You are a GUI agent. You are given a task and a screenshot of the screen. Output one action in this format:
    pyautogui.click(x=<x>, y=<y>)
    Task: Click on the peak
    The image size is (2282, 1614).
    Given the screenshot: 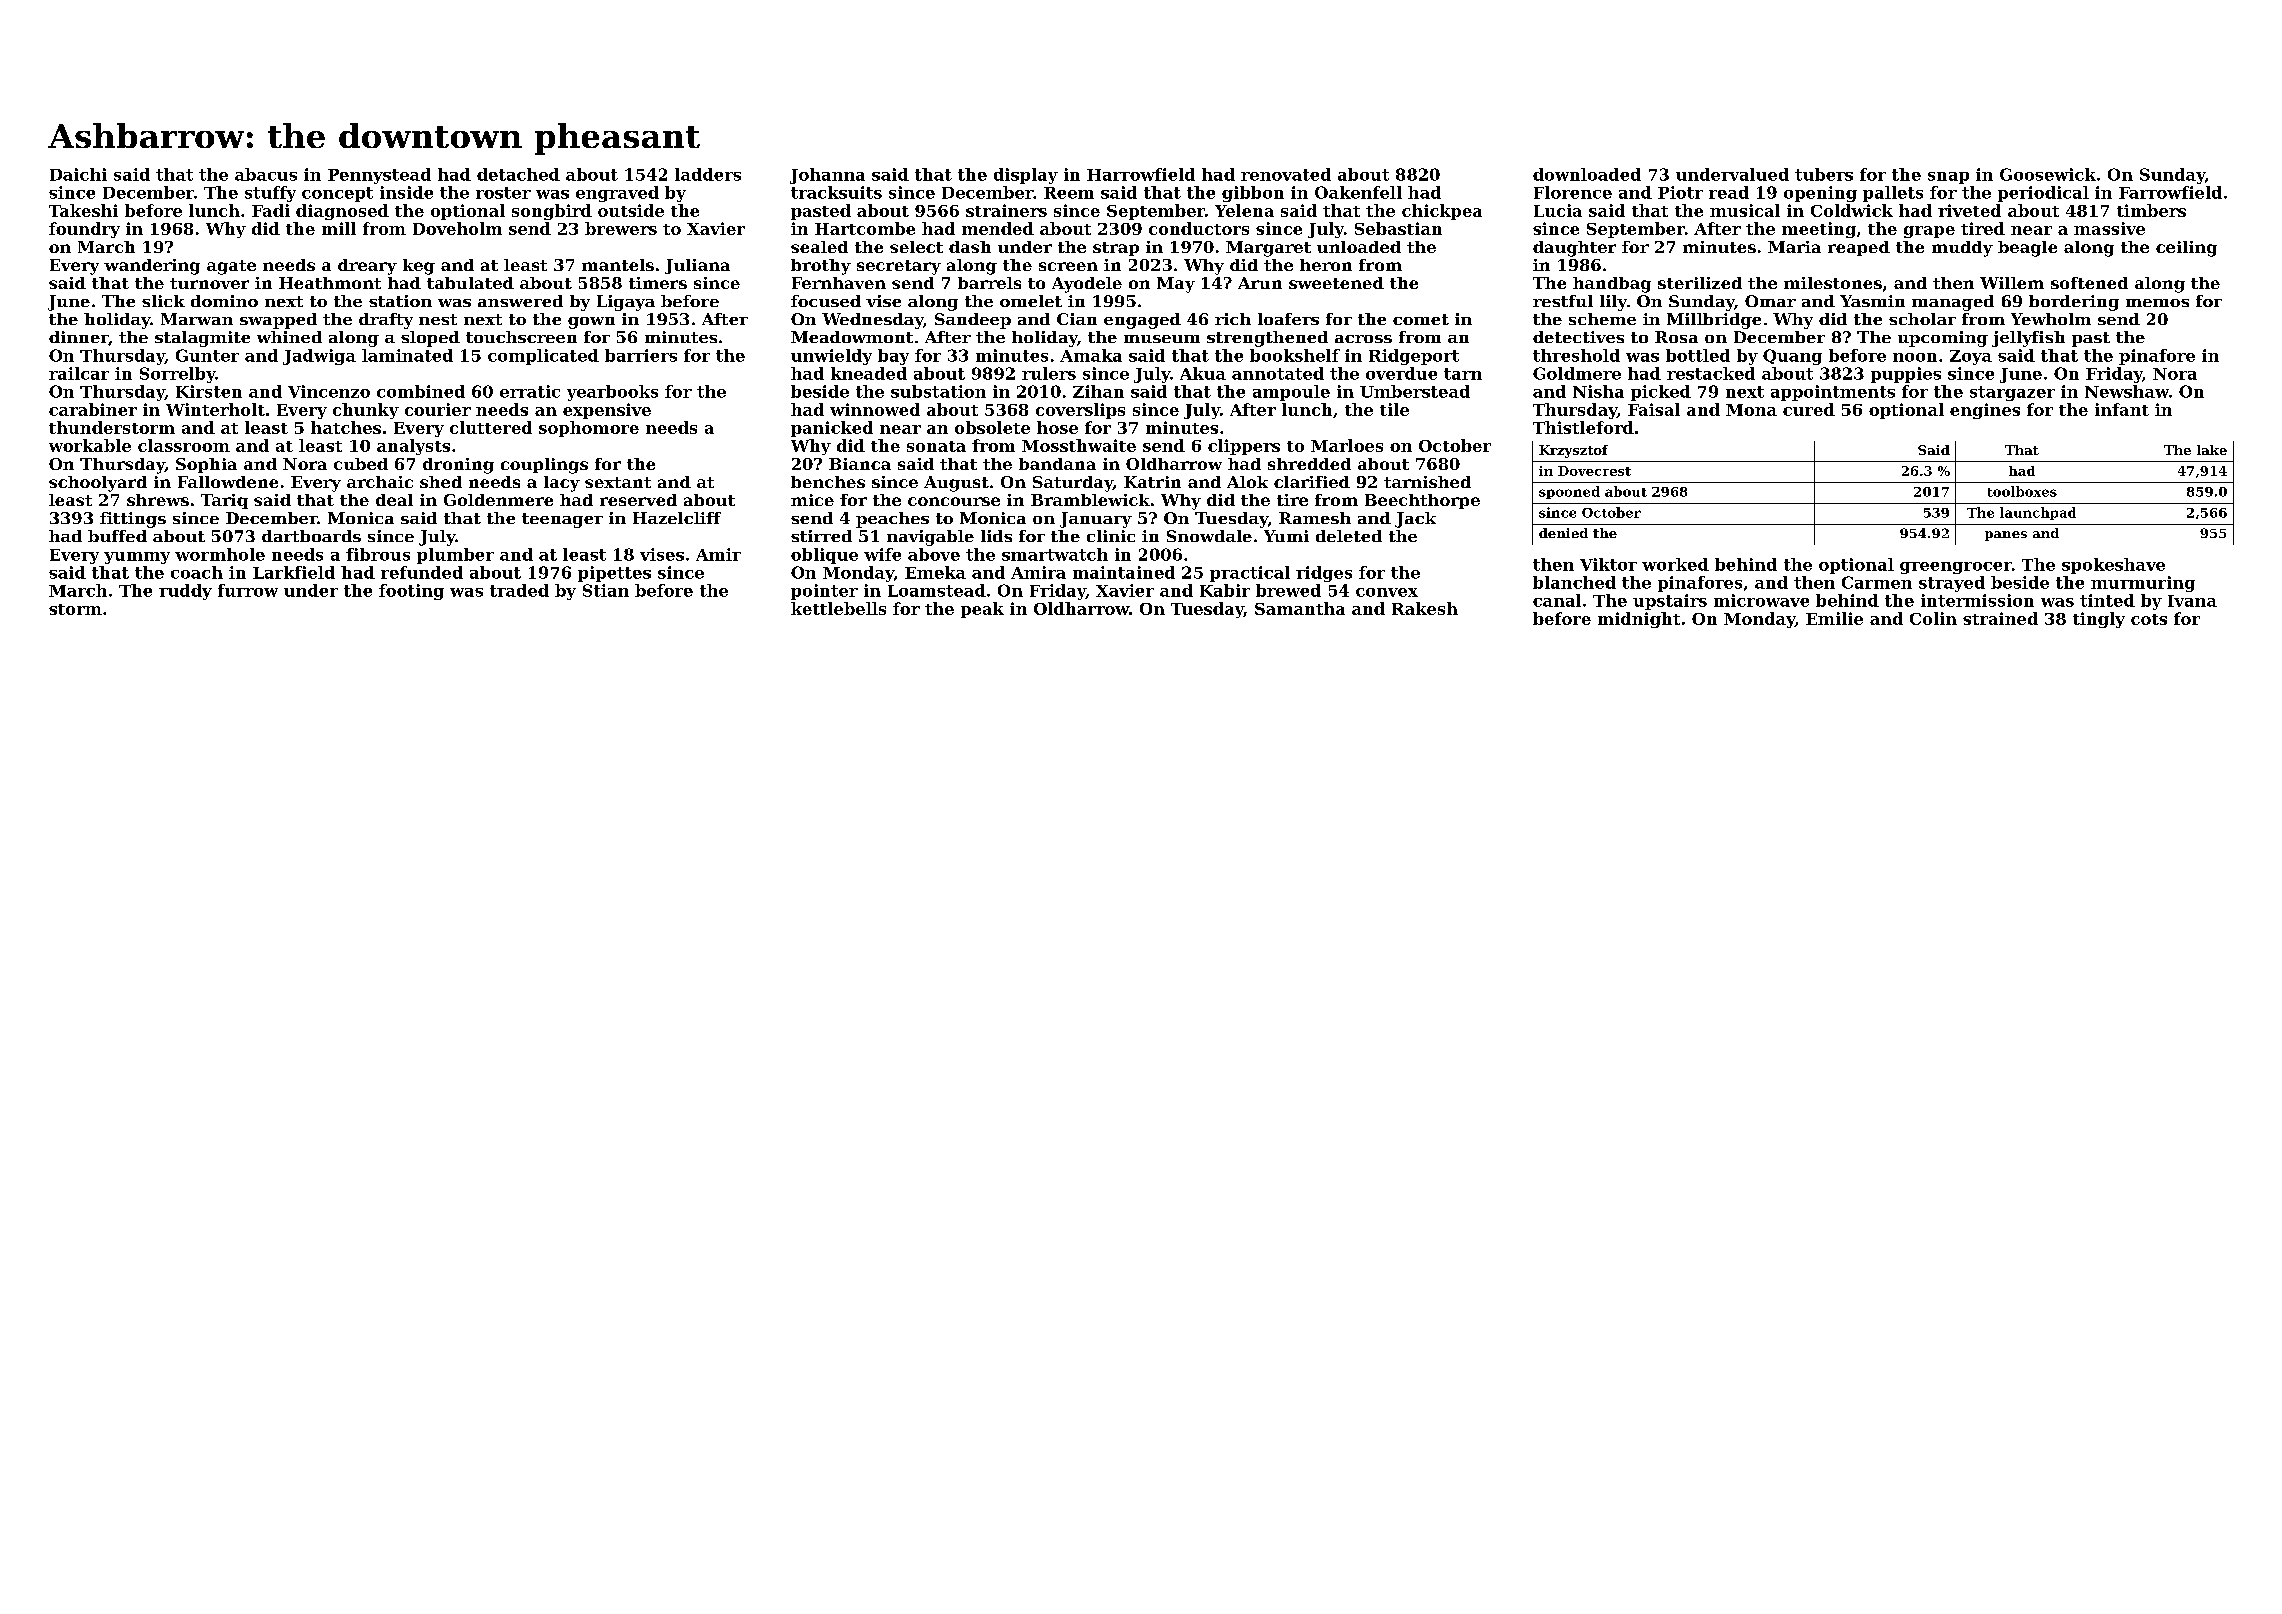 What is the action you would take?
    pyautogui.click(x=982, y=610)
